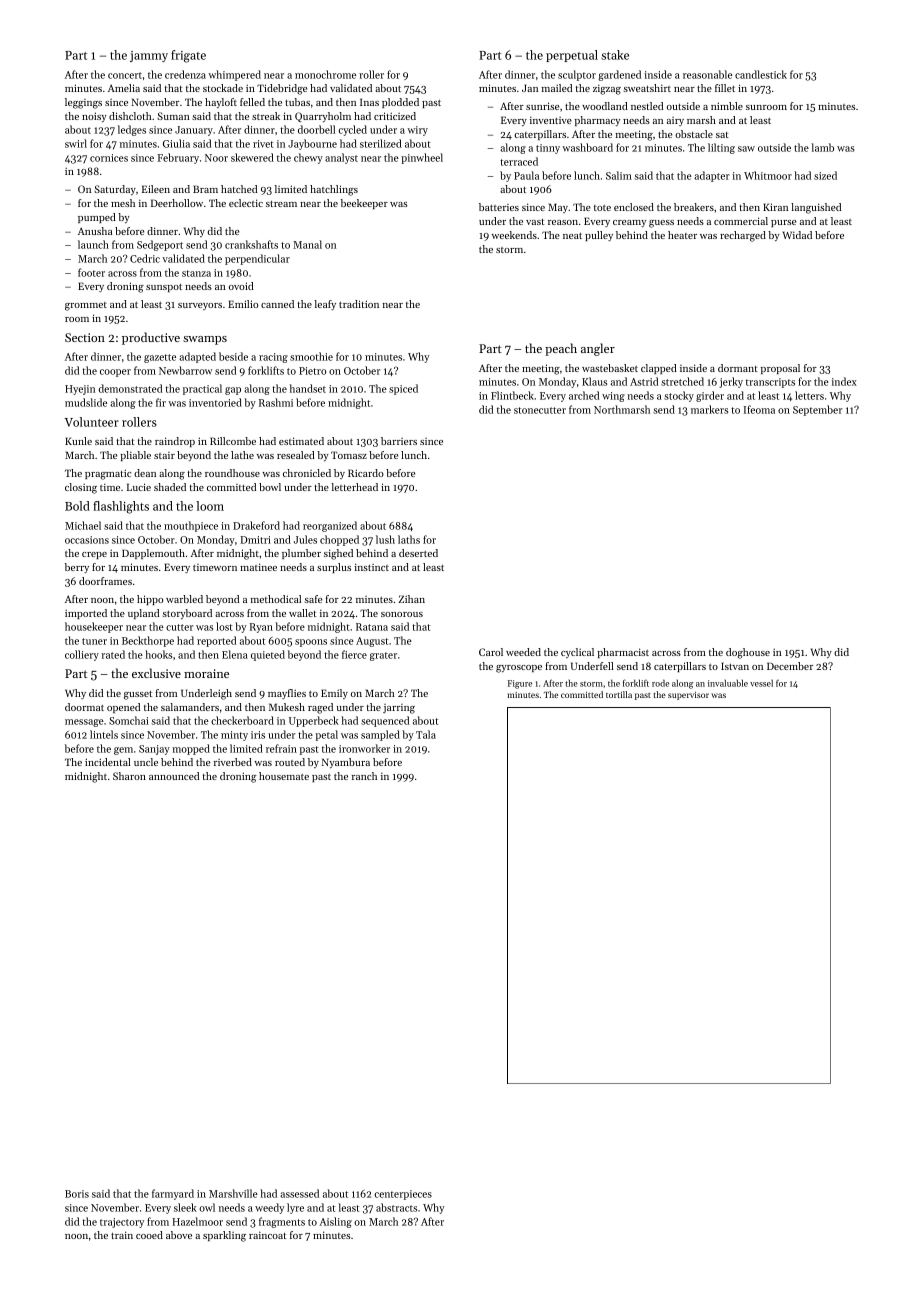 The height and width of the screenshot is (1308, 924). What do you see at coordinates (122, 1235) in the screenshot?
I see `train` at bounding box center [122, 1235].
